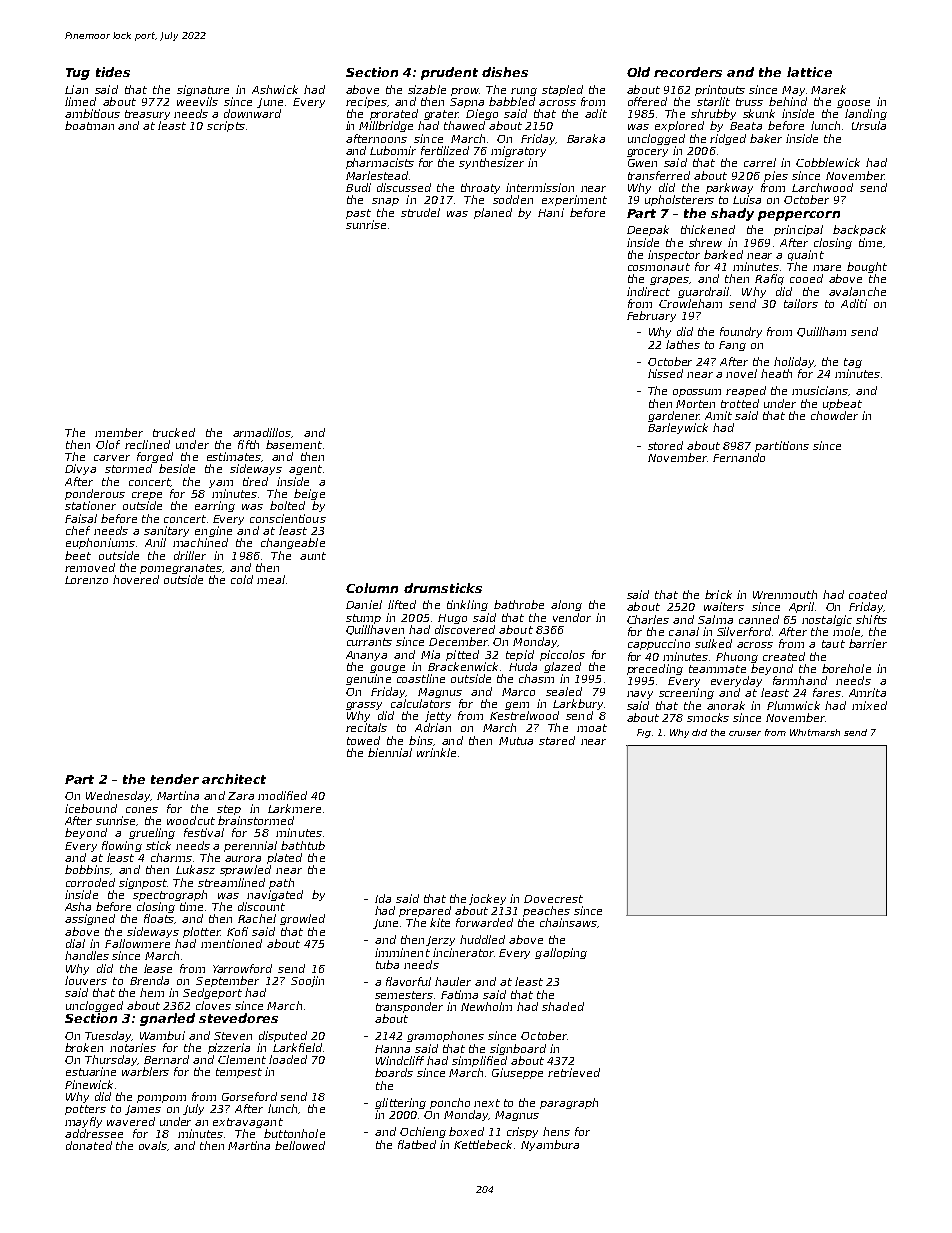  What do you see at coordinates (550, 1145) in the document?
I see `Nyambura` at bounding box center [550, 1145].
